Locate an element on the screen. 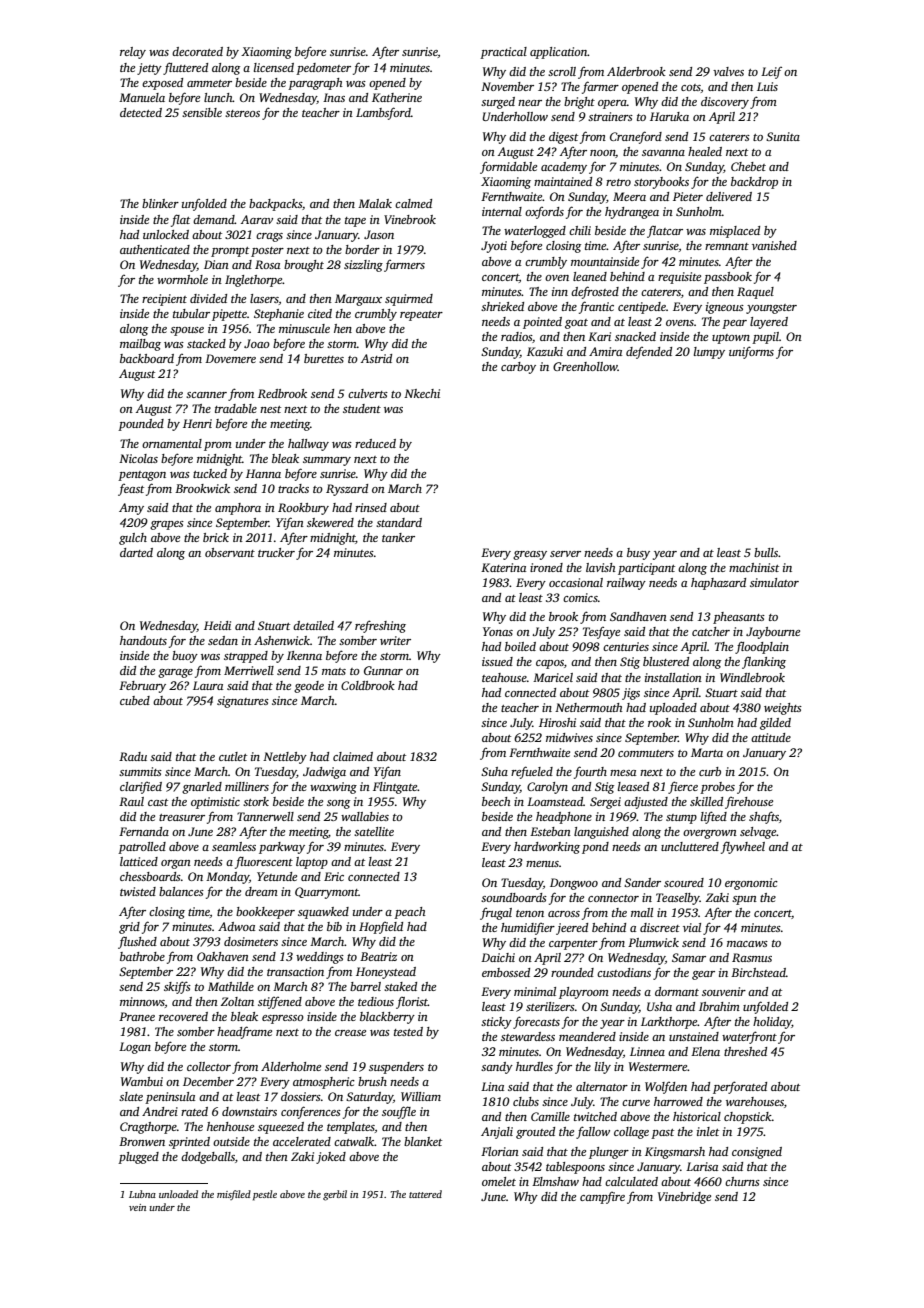 The image size is (924, 1308). Honeystead is located at coordinates (386, 973).
